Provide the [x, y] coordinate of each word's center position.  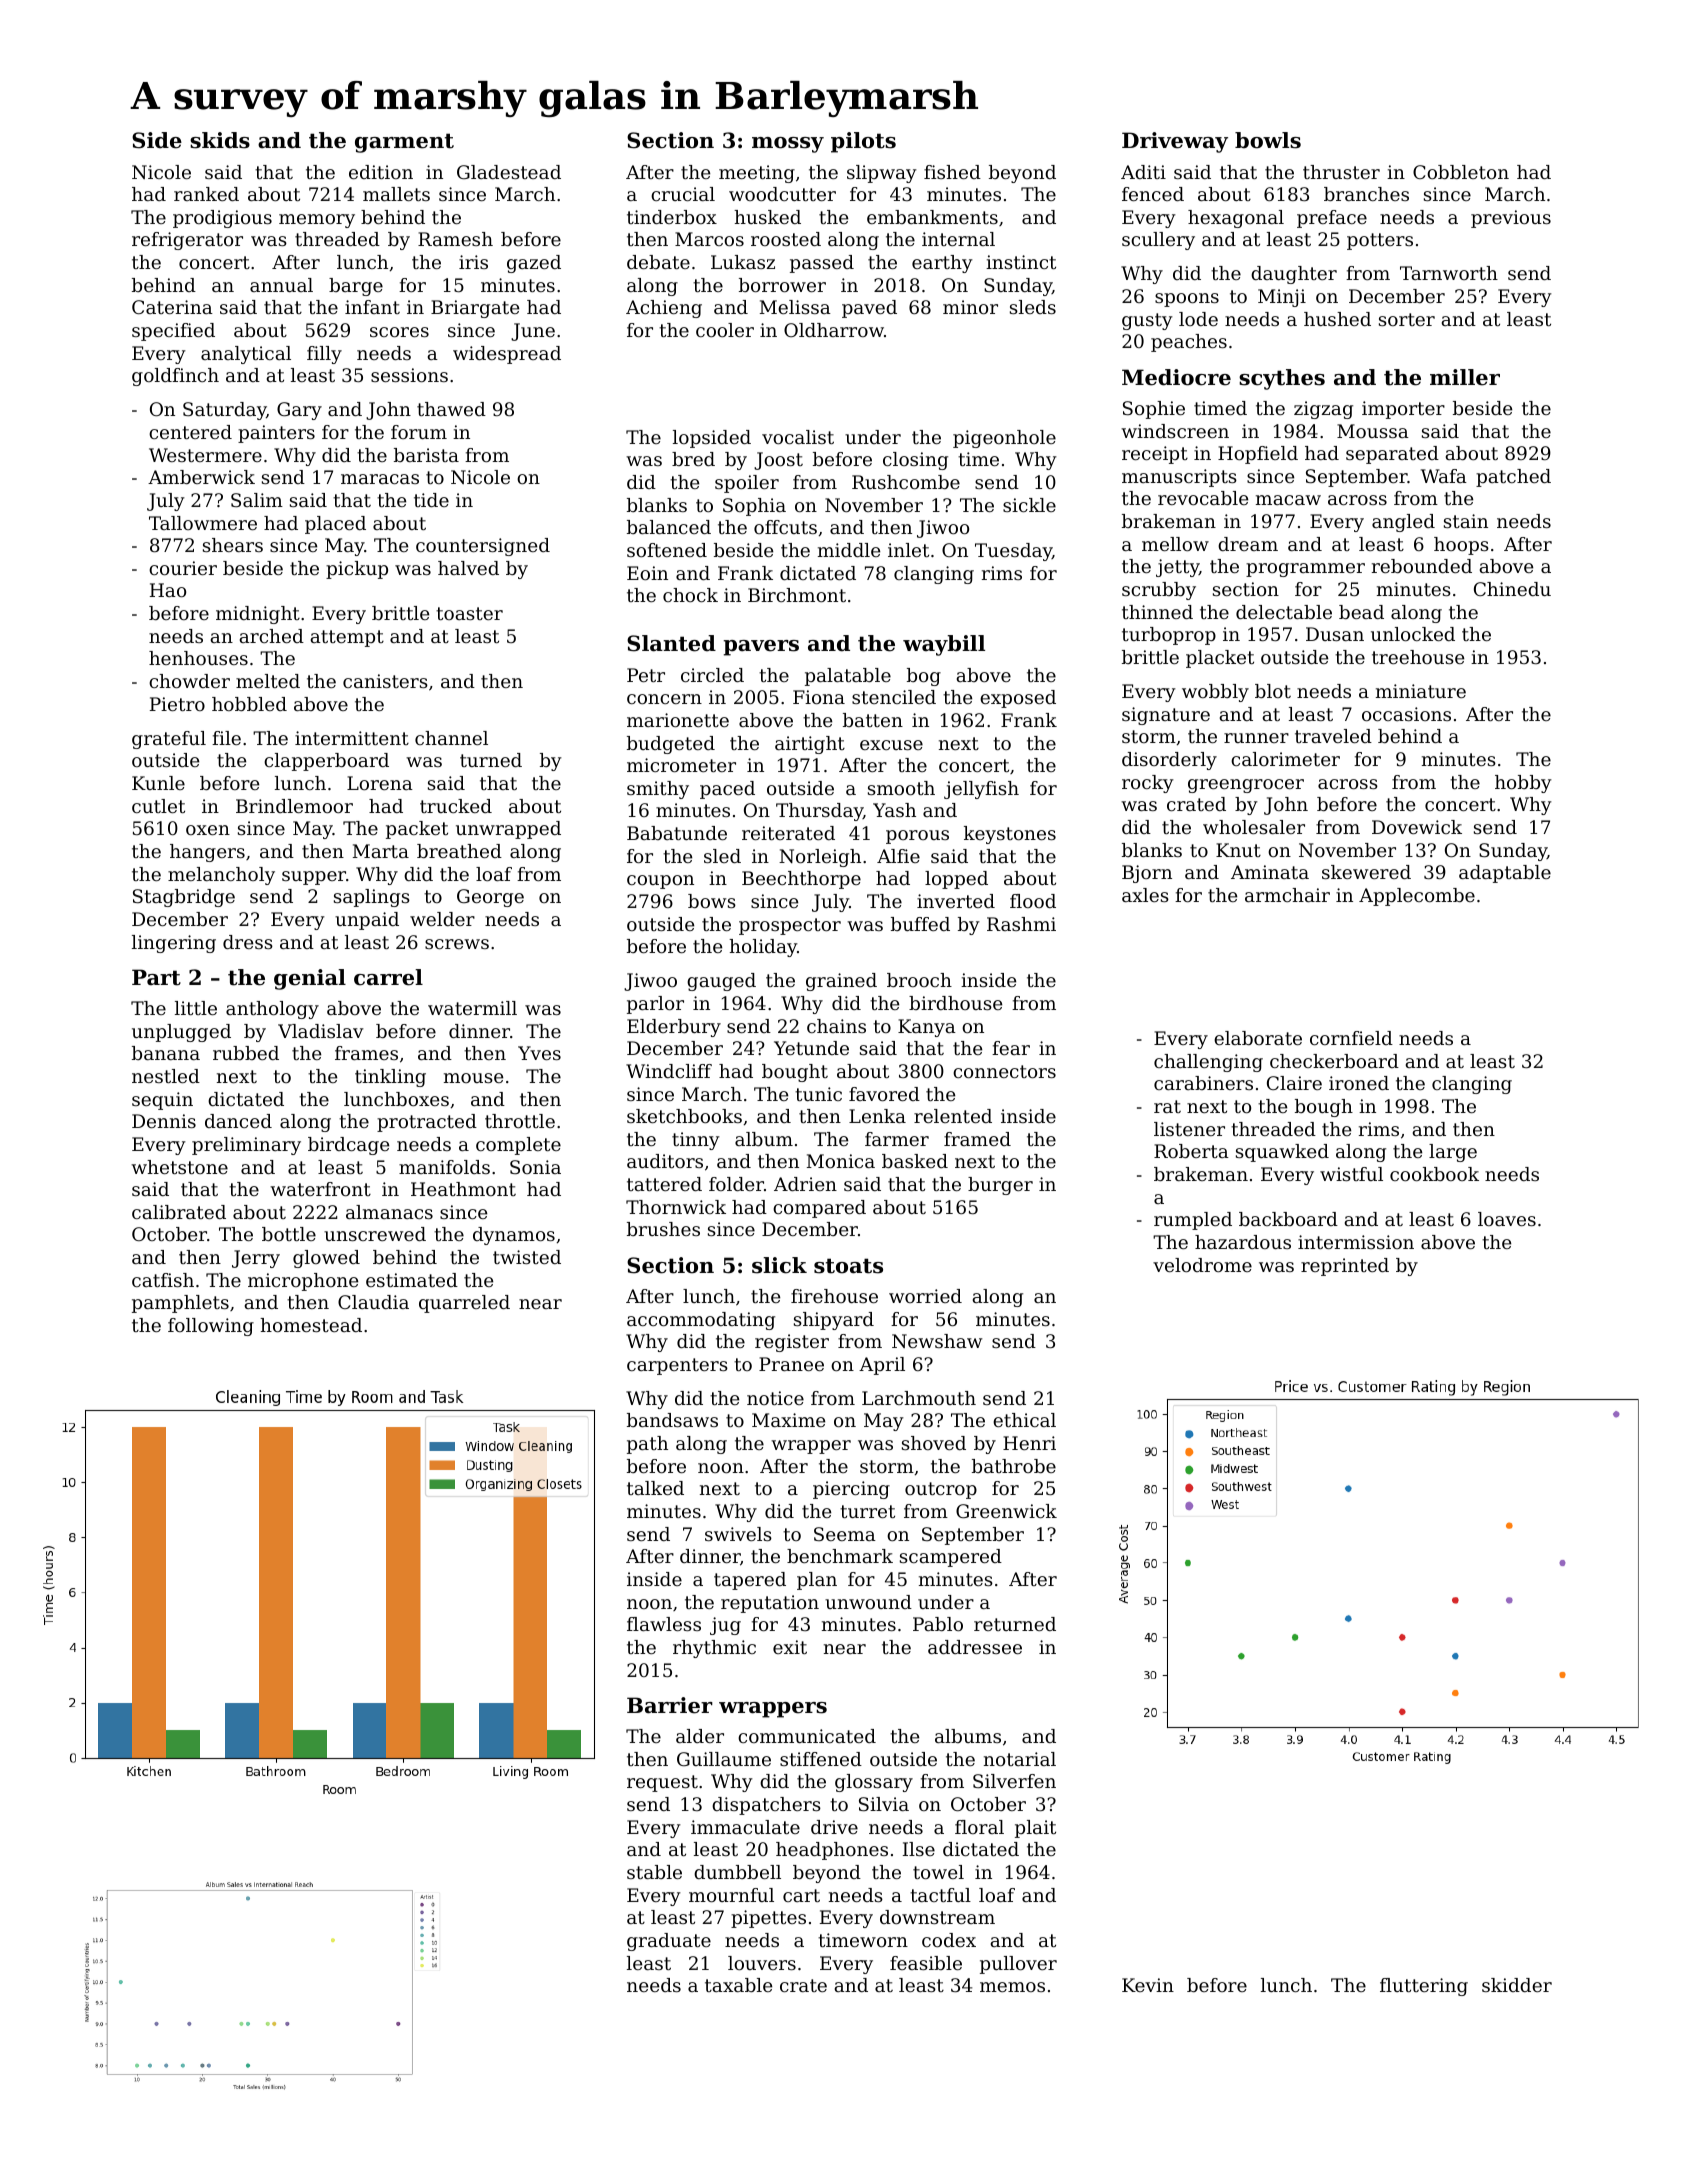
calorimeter [1285, 759]
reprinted [1345, 1267]
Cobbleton [1461, 172]
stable [654, 1872]
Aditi [1143, 172]
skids [220, 140]
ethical [1024, 1420]
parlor [655, 1005]
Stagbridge [184, 898]
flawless [664, 1624]
